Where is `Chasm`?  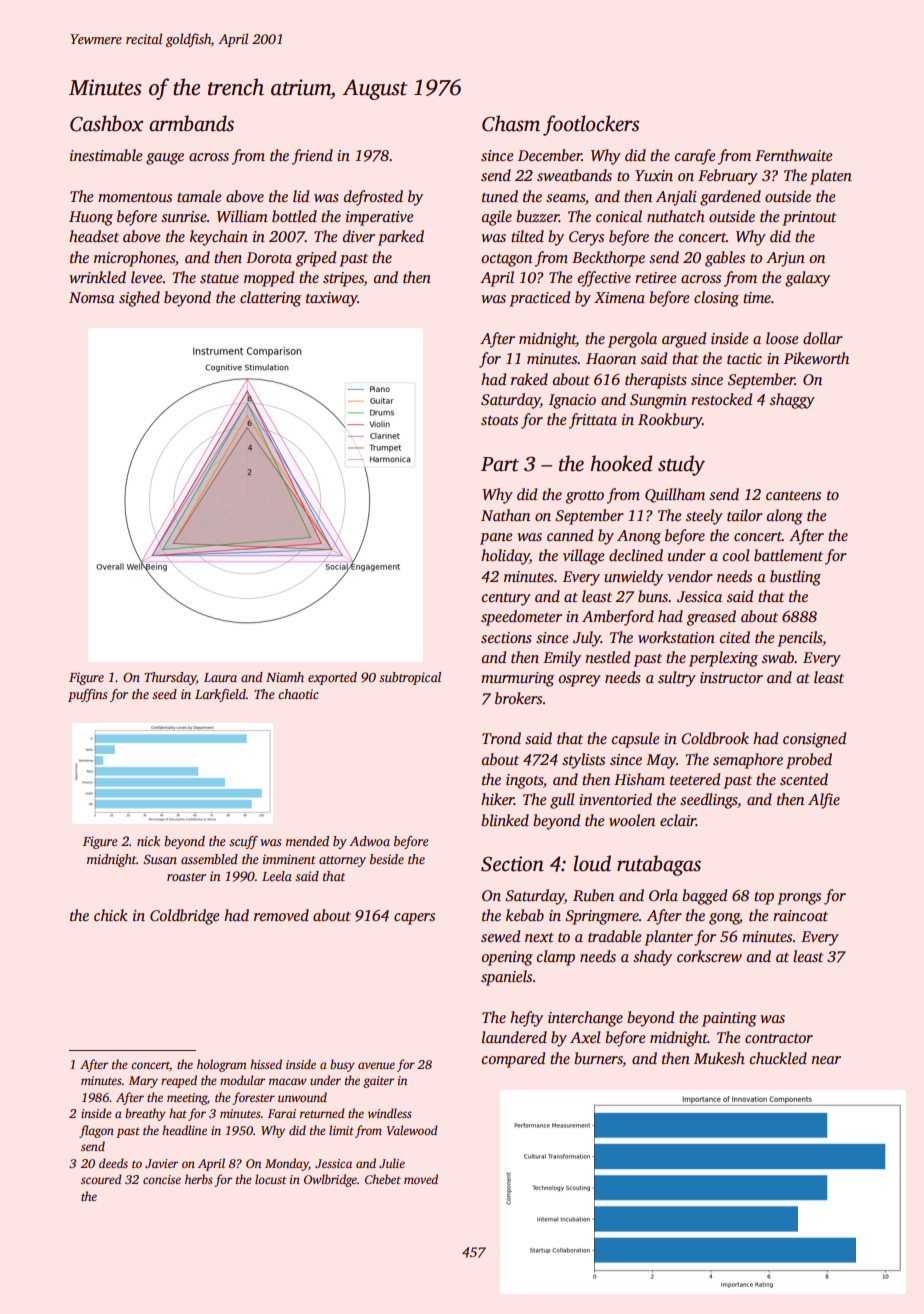 Chasm is located at coordinates (511, 123).
